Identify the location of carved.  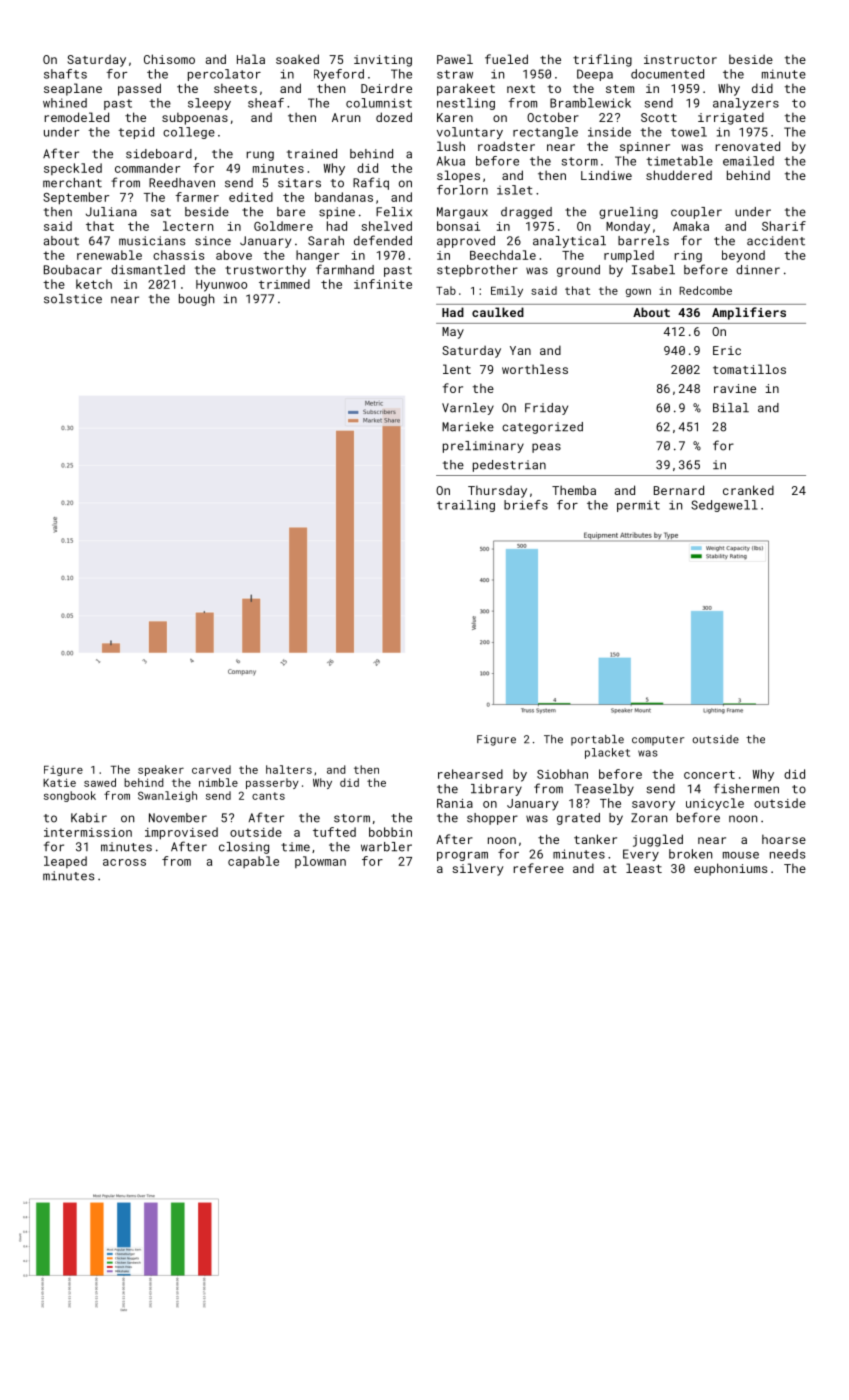
(211, 769).
